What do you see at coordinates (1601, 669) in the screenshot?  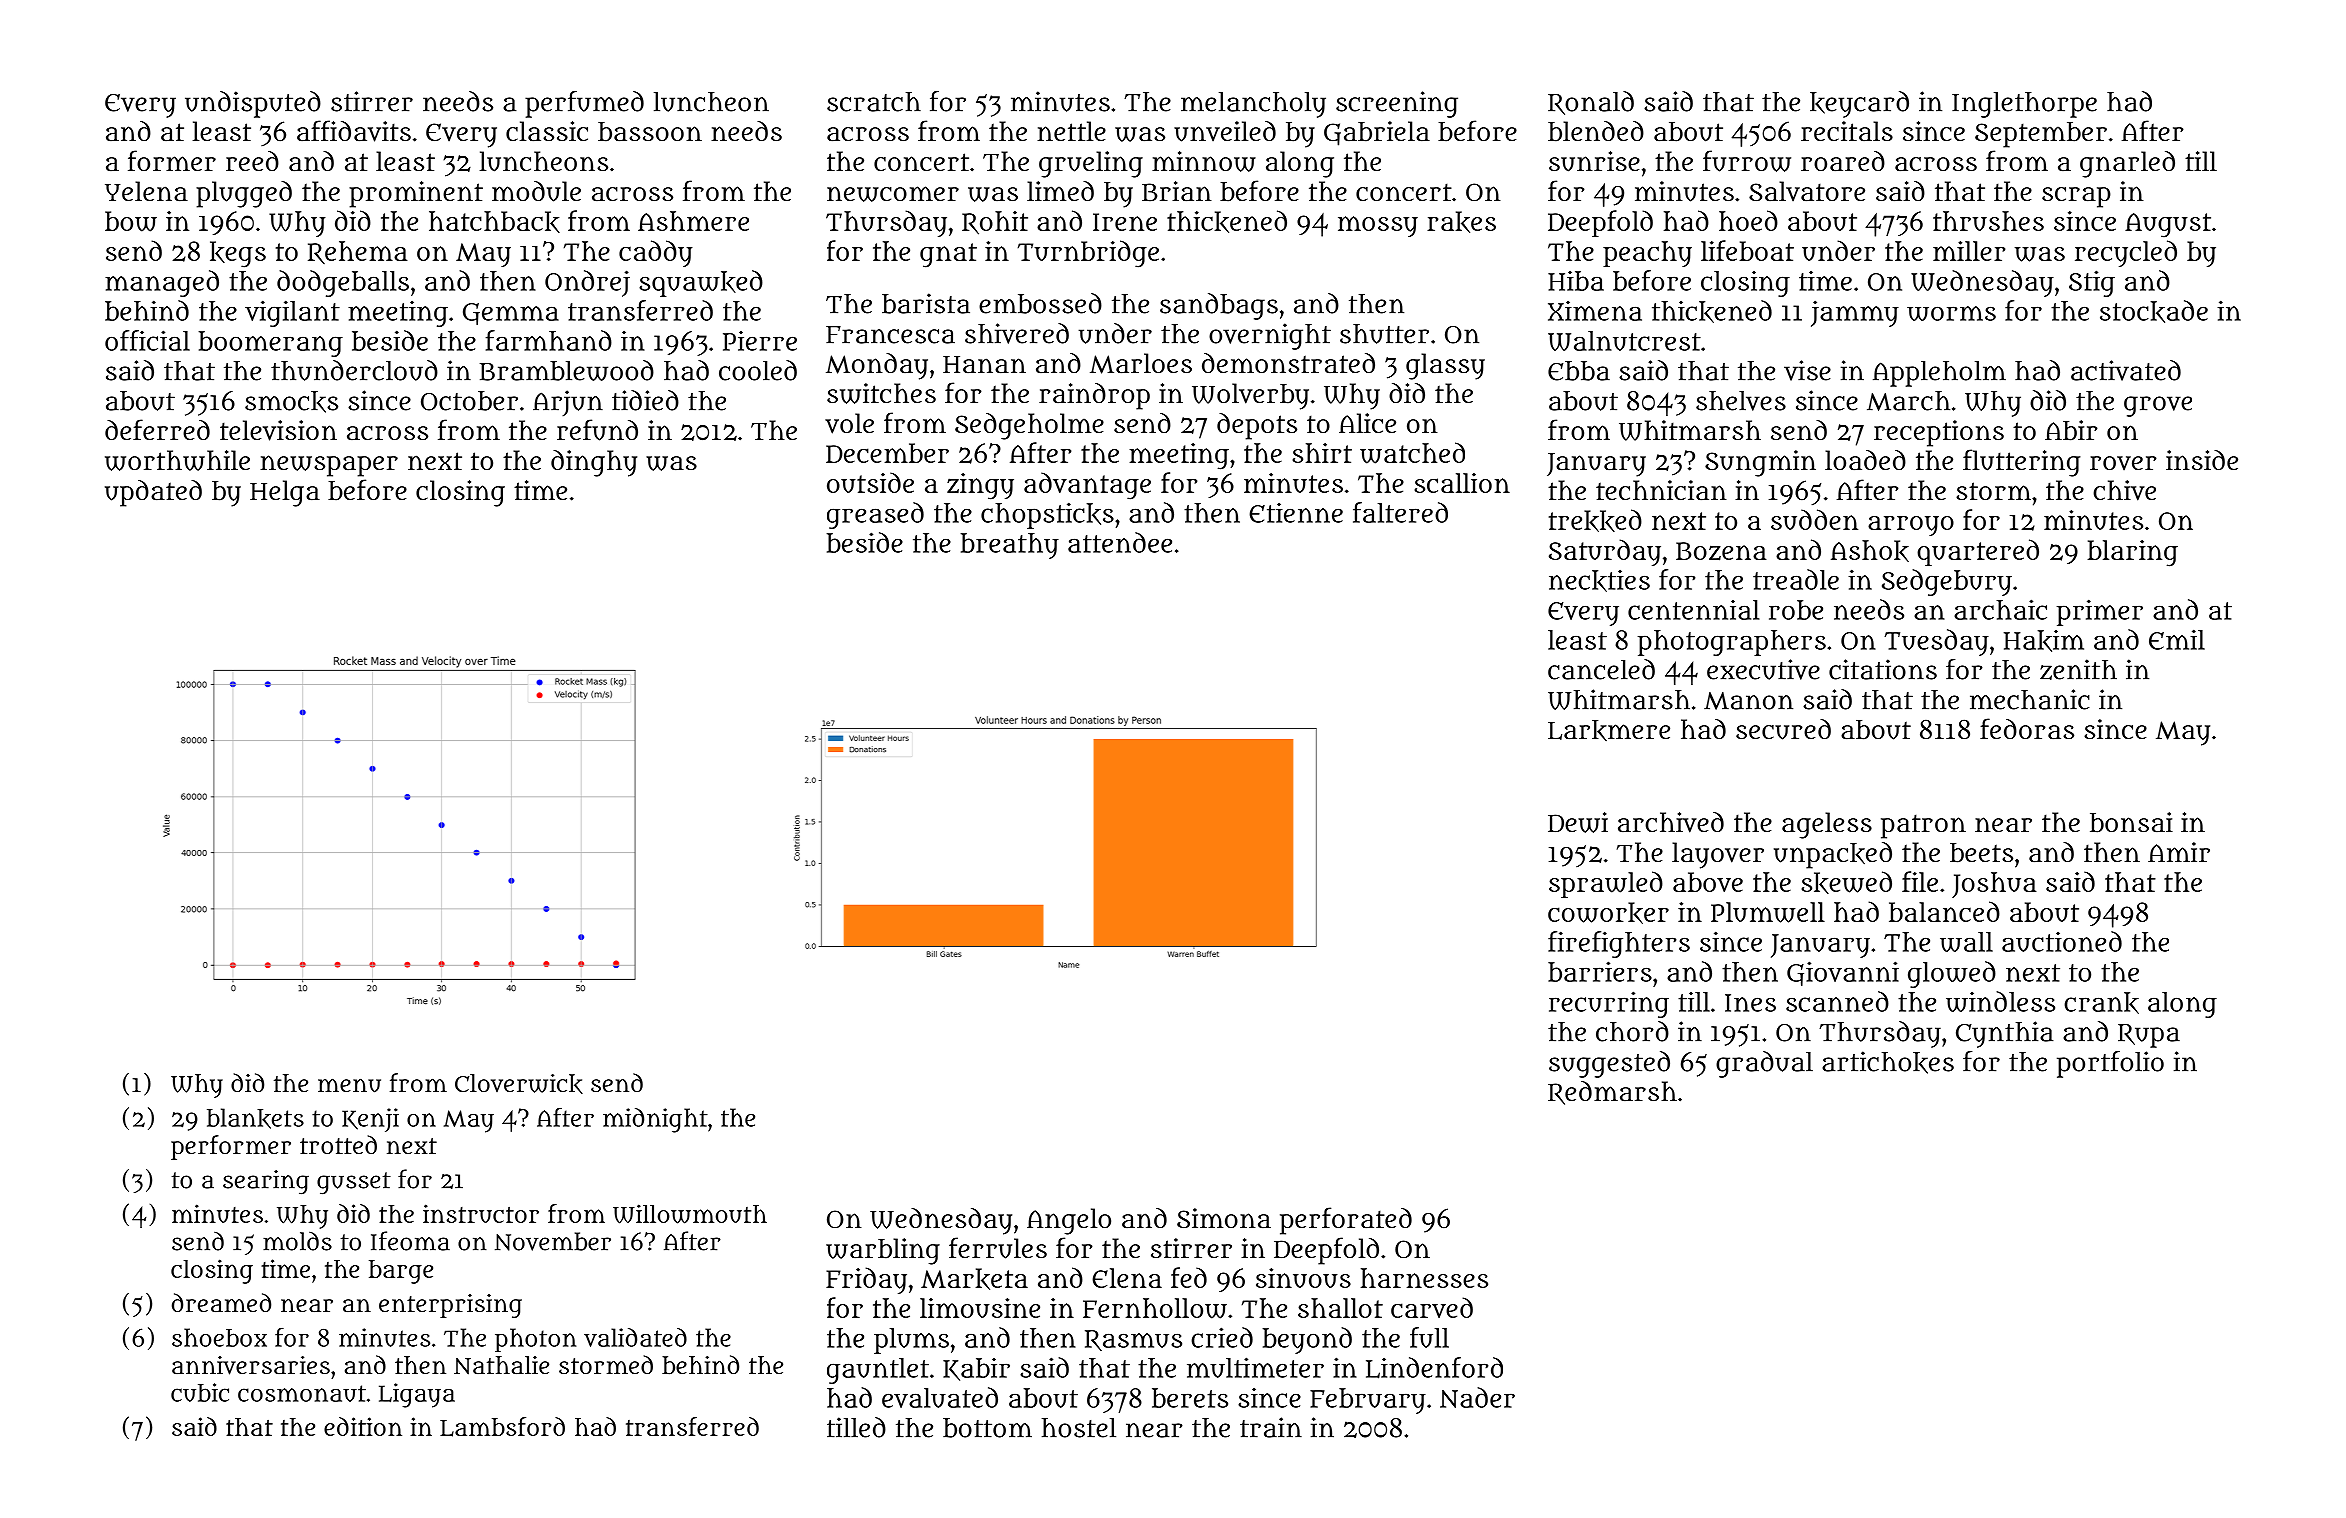 I see `canceled` at bounding box center [1601, 669].
